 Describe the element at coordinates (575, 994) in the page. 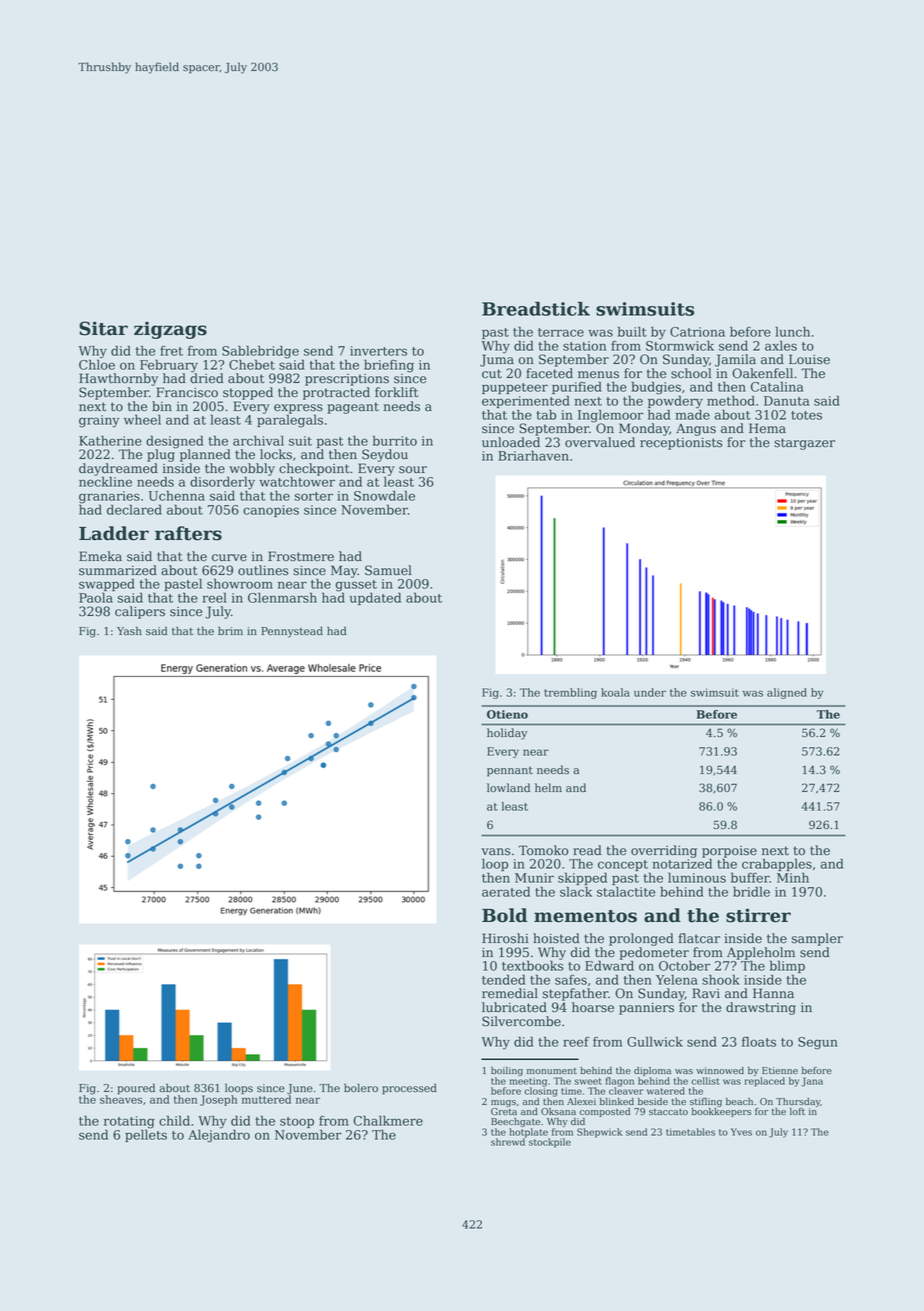

I see `stepfather` at that location.
